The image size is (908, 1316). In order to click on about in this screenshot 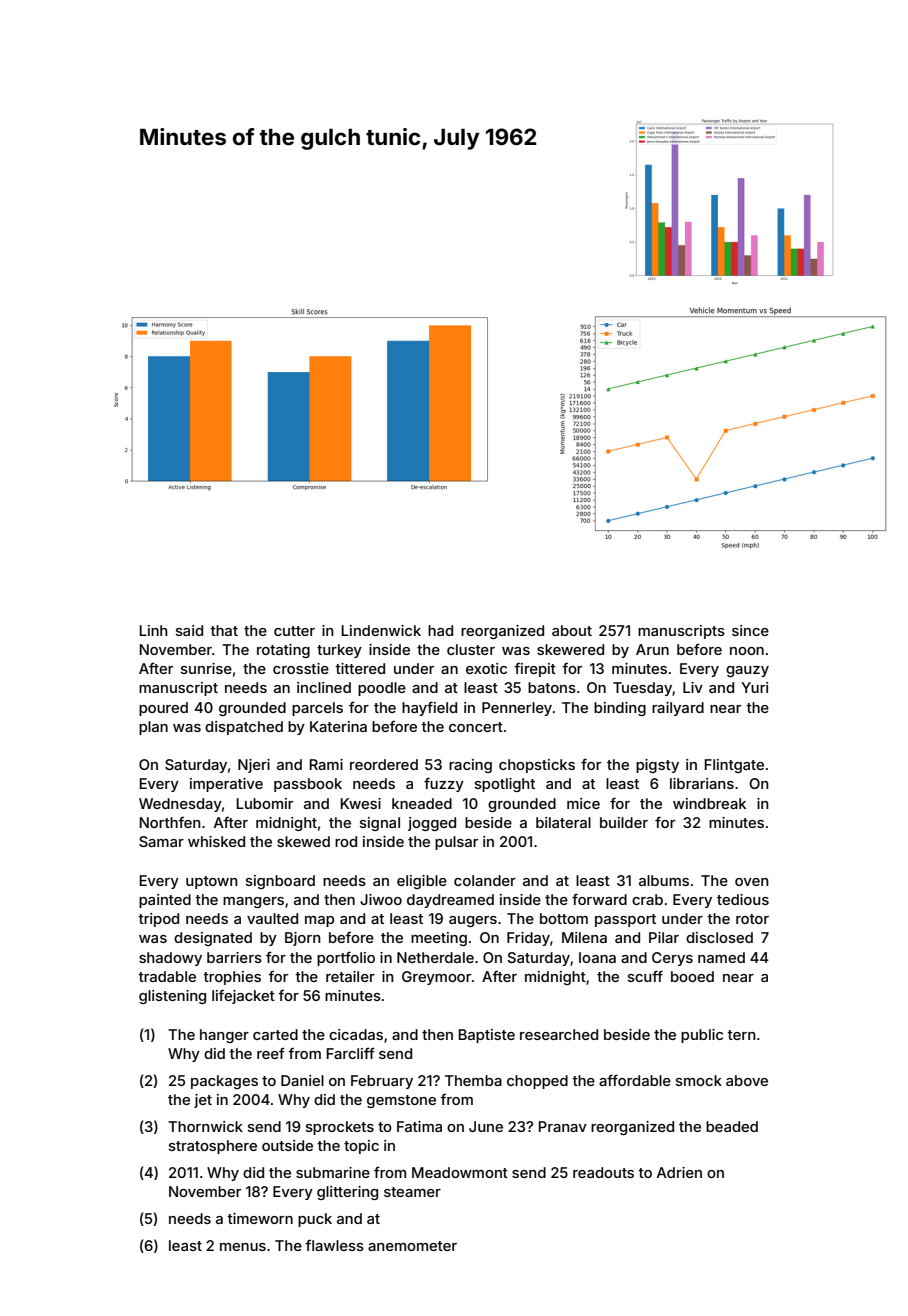, I will do `click(572, 630)`.
